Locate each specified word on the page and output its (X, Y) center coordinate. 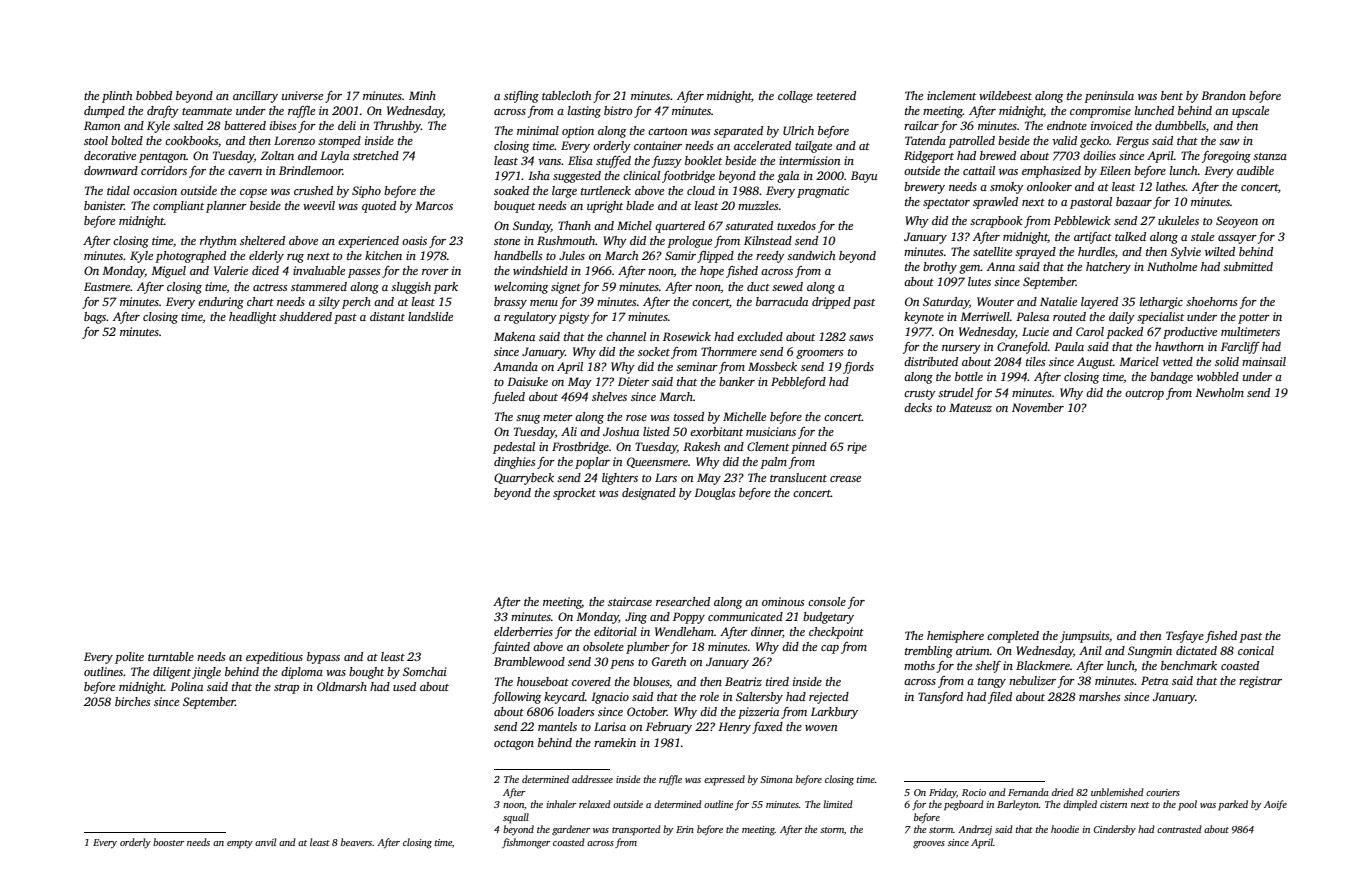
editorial (615, 631)
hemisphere (955, 637)
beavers (356, 842)
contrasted (1179, 829)
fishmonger (526, 843)
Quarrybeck (524, 479)
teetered (836, 95)
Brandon (1223, 95)
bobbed (154, 95)
